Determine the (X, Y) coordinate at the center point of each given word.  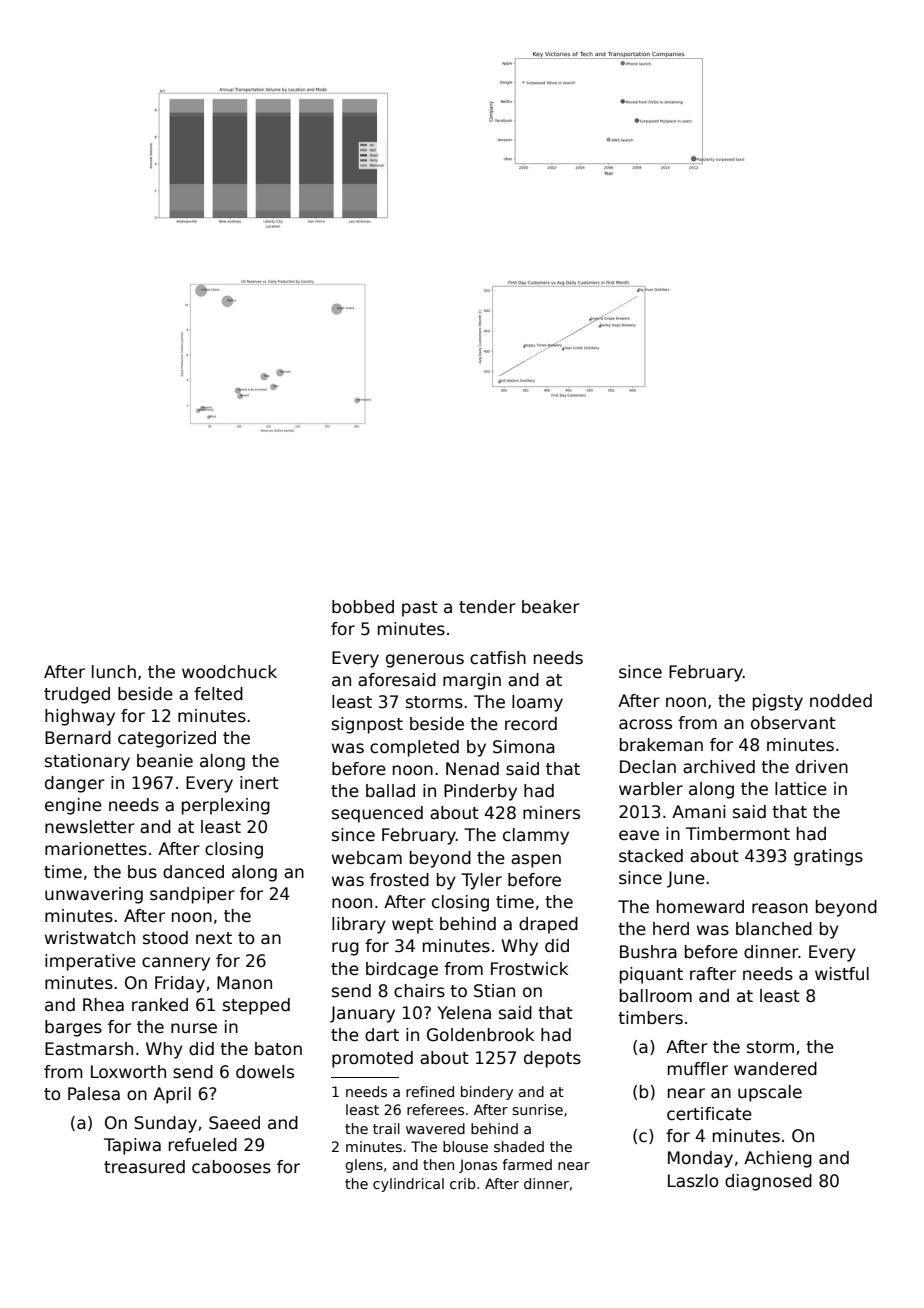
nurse (194, 1028)
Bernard (78, 738)
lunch (114, 672)
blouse (465, 1146)
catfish (498, 658)
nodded (841, 701)
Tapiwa (132, 1146)
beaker (551, 607)
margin (472, 681)
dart (382, 1035)
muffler (698, 1069)
